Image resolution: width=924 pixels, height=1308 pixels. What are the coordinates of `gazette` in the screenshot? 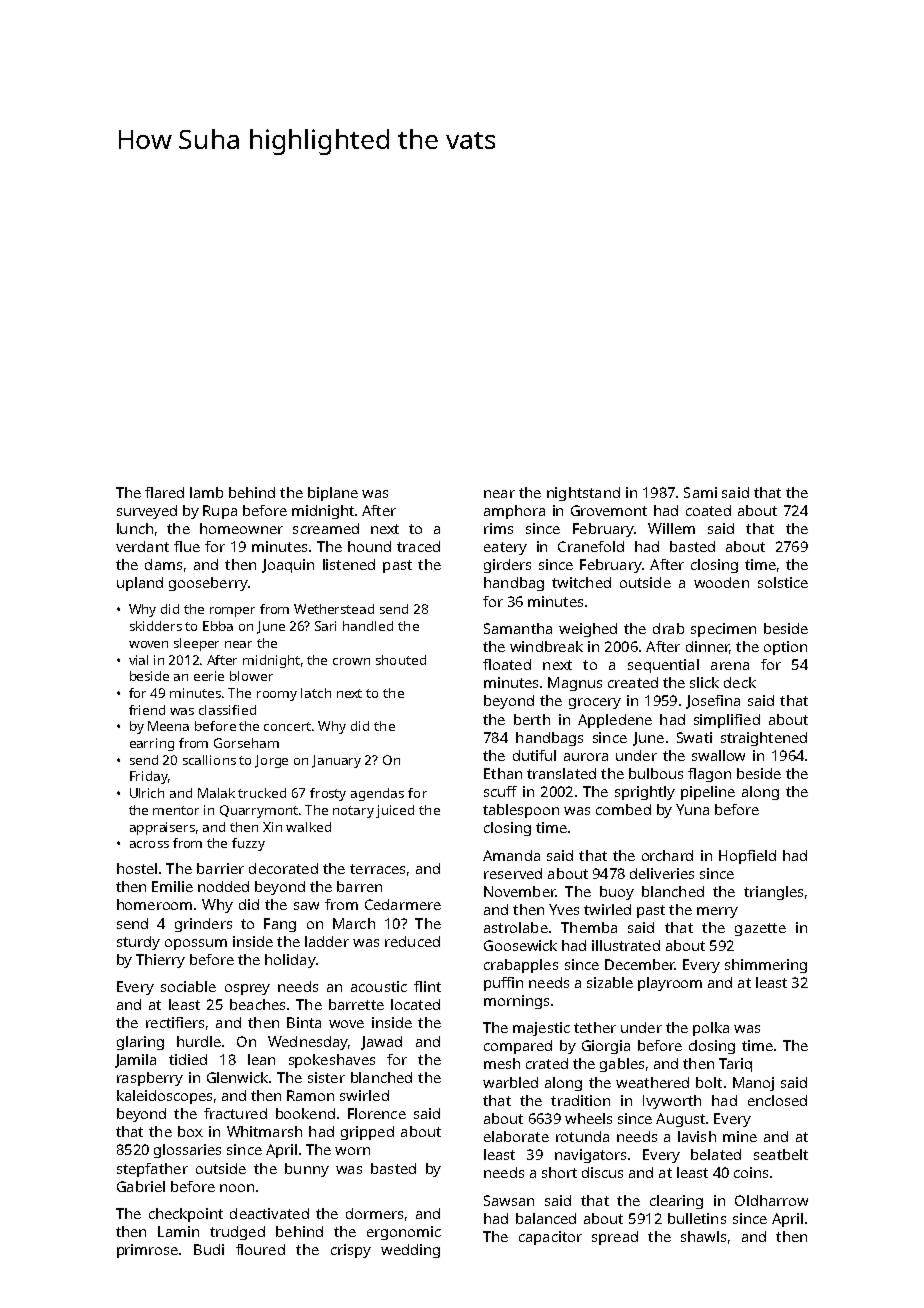 It's located at (760, 929).
